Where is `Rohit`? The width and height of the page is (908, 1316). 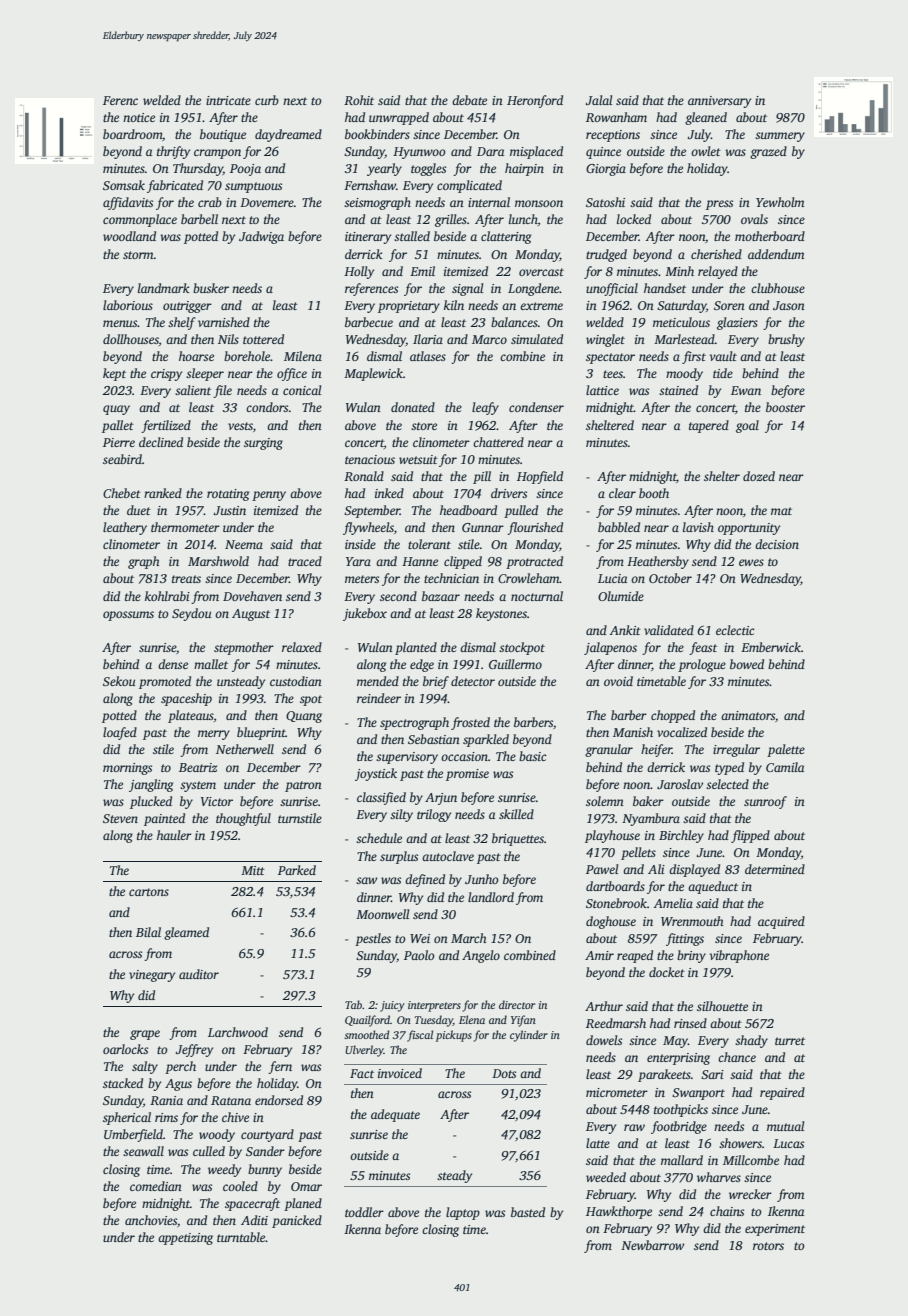 Rohit is located at coordinates (359, 100).
